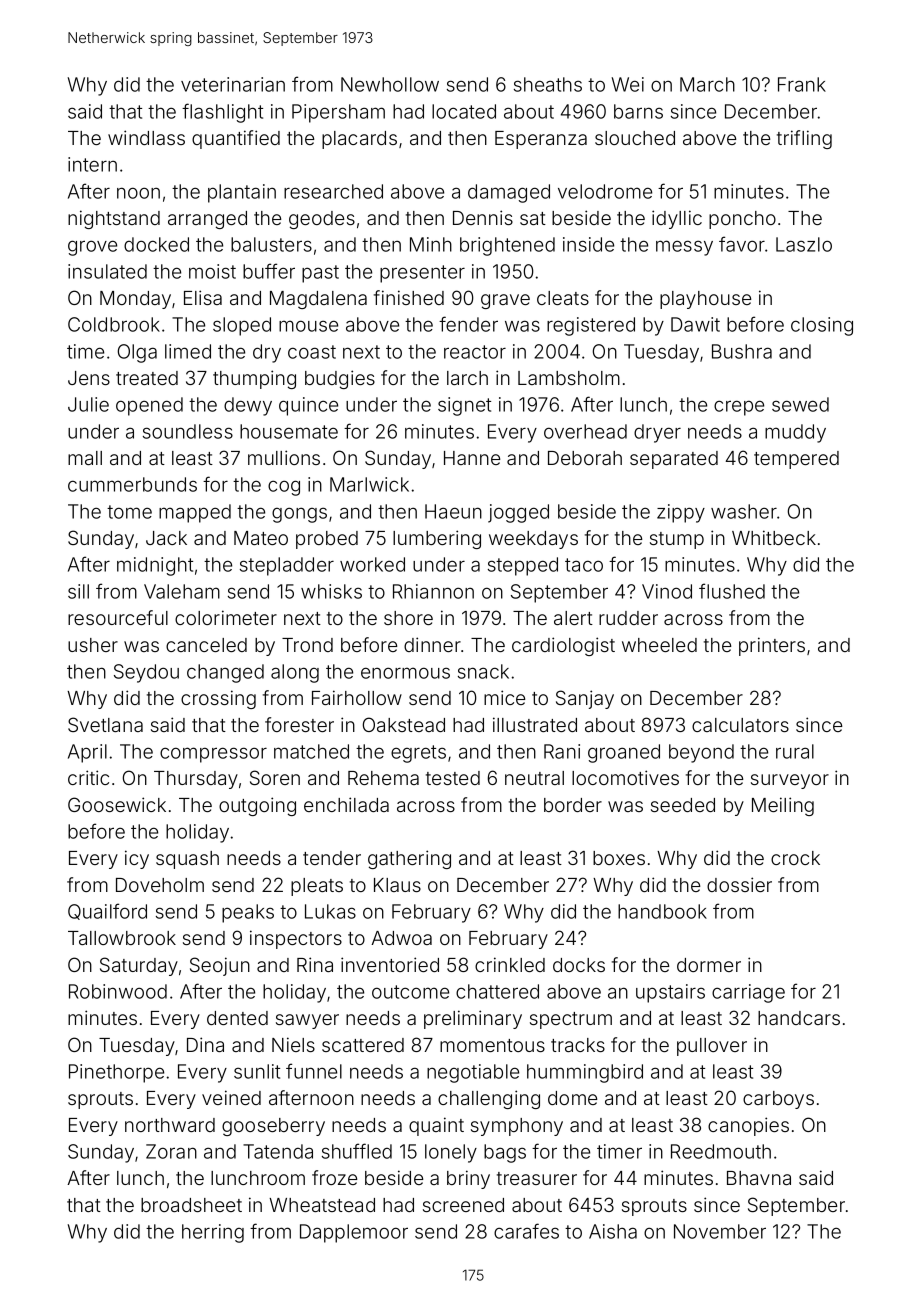  I want to click on Dapplemoor, so click(354, 1233).
